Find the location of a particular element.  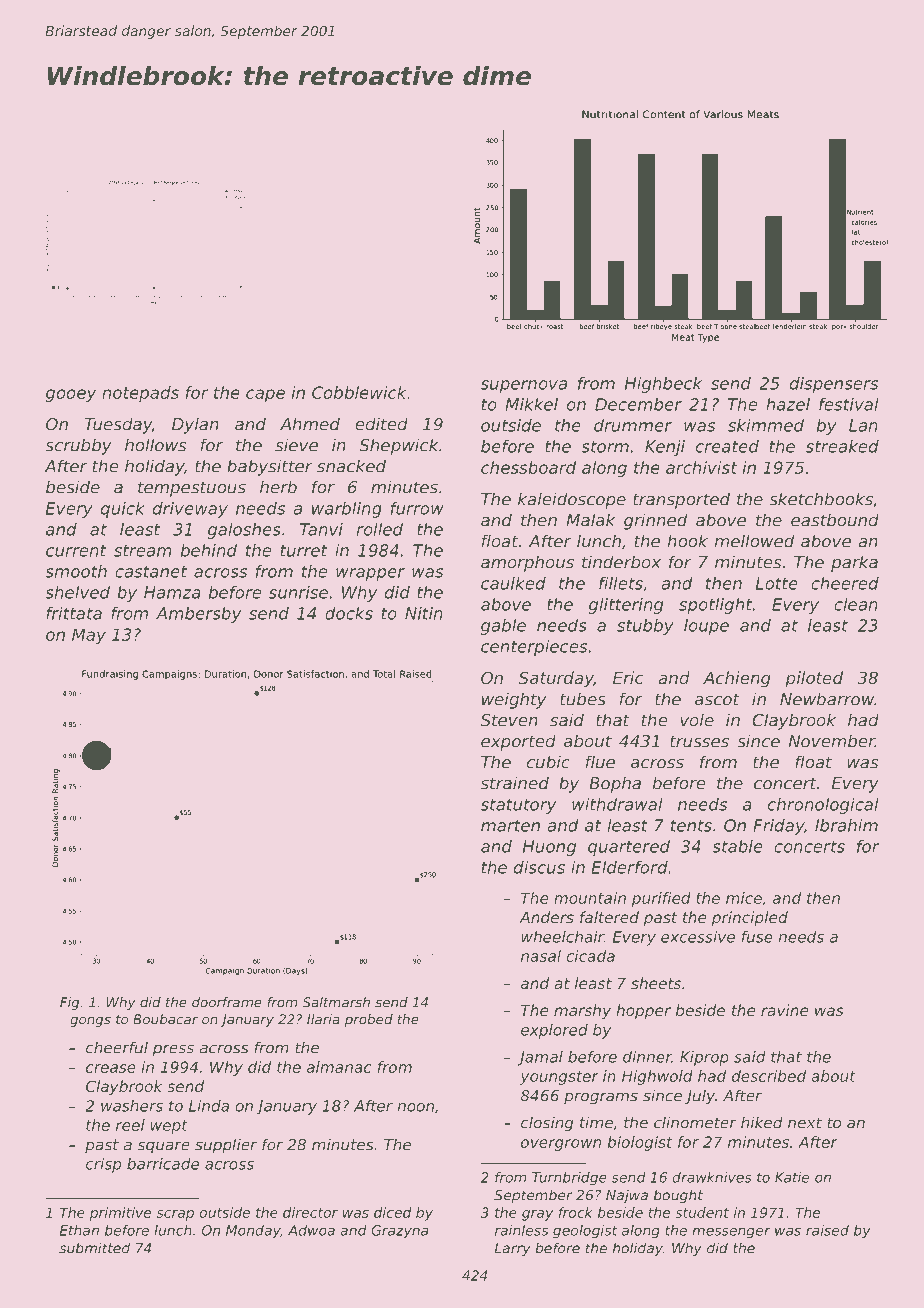

archivist is located at coordinates (701, 467).
